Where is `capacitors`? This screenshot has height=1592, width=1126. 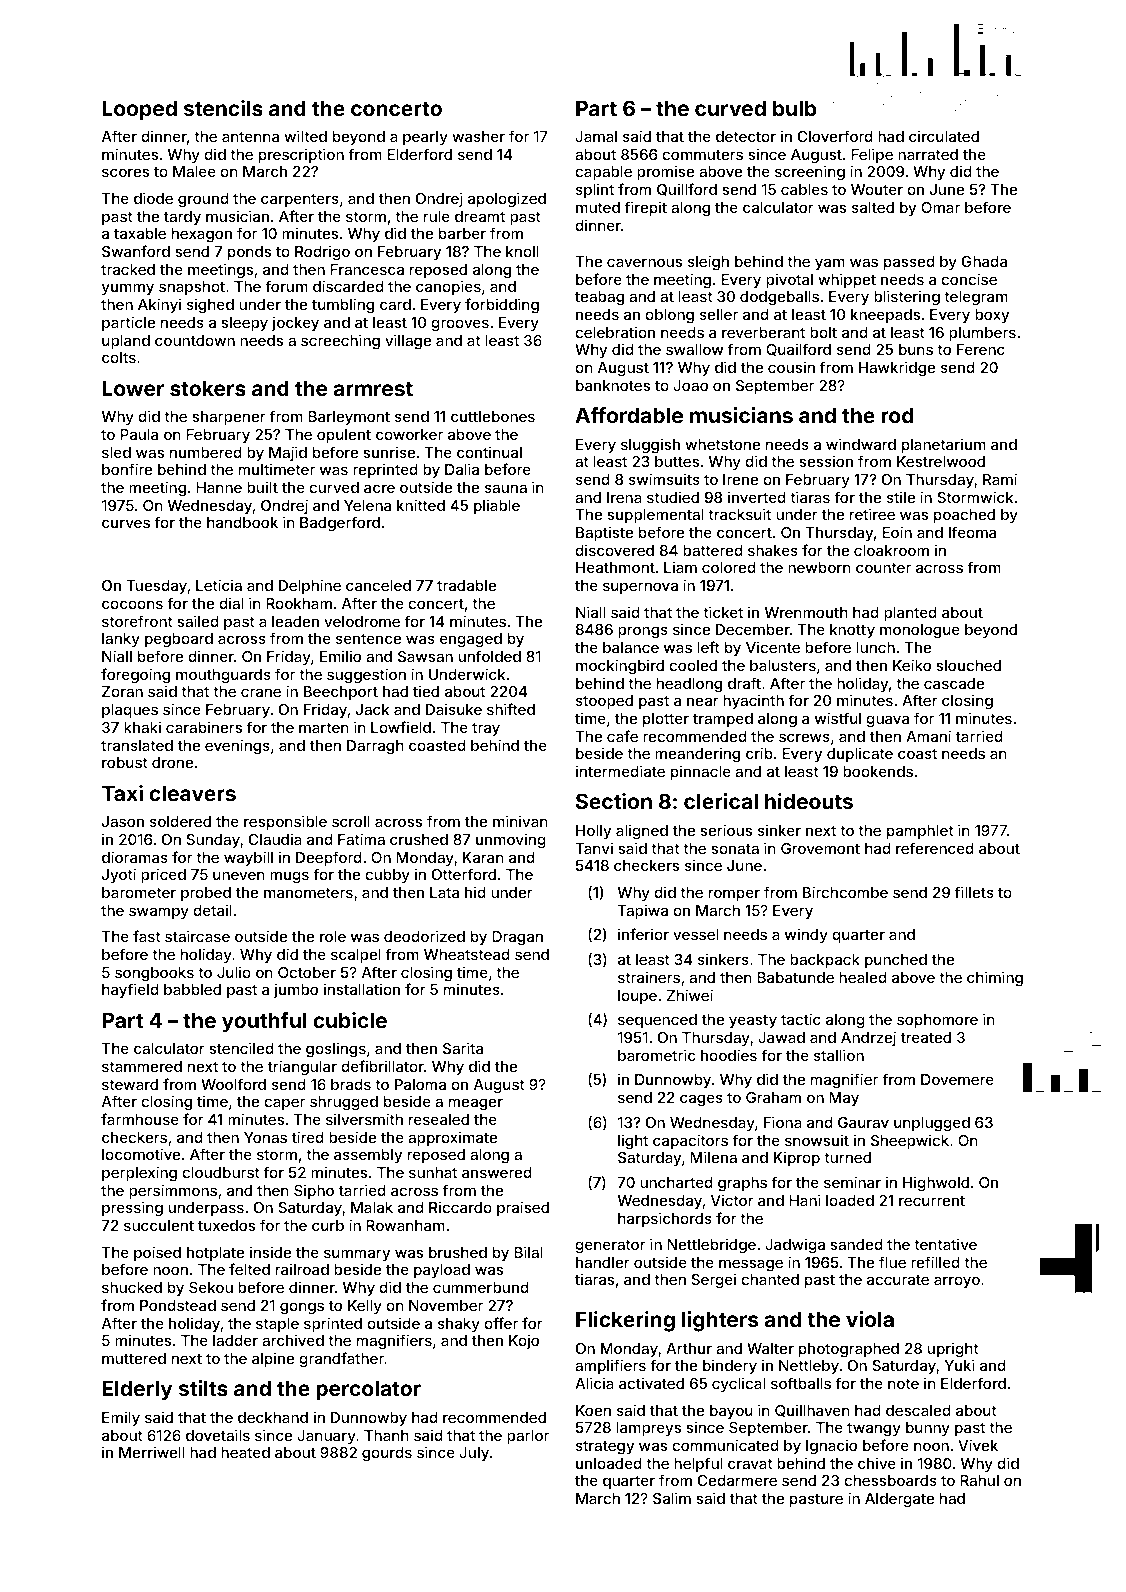 capacitors is located at coordinates (690, 1141).
